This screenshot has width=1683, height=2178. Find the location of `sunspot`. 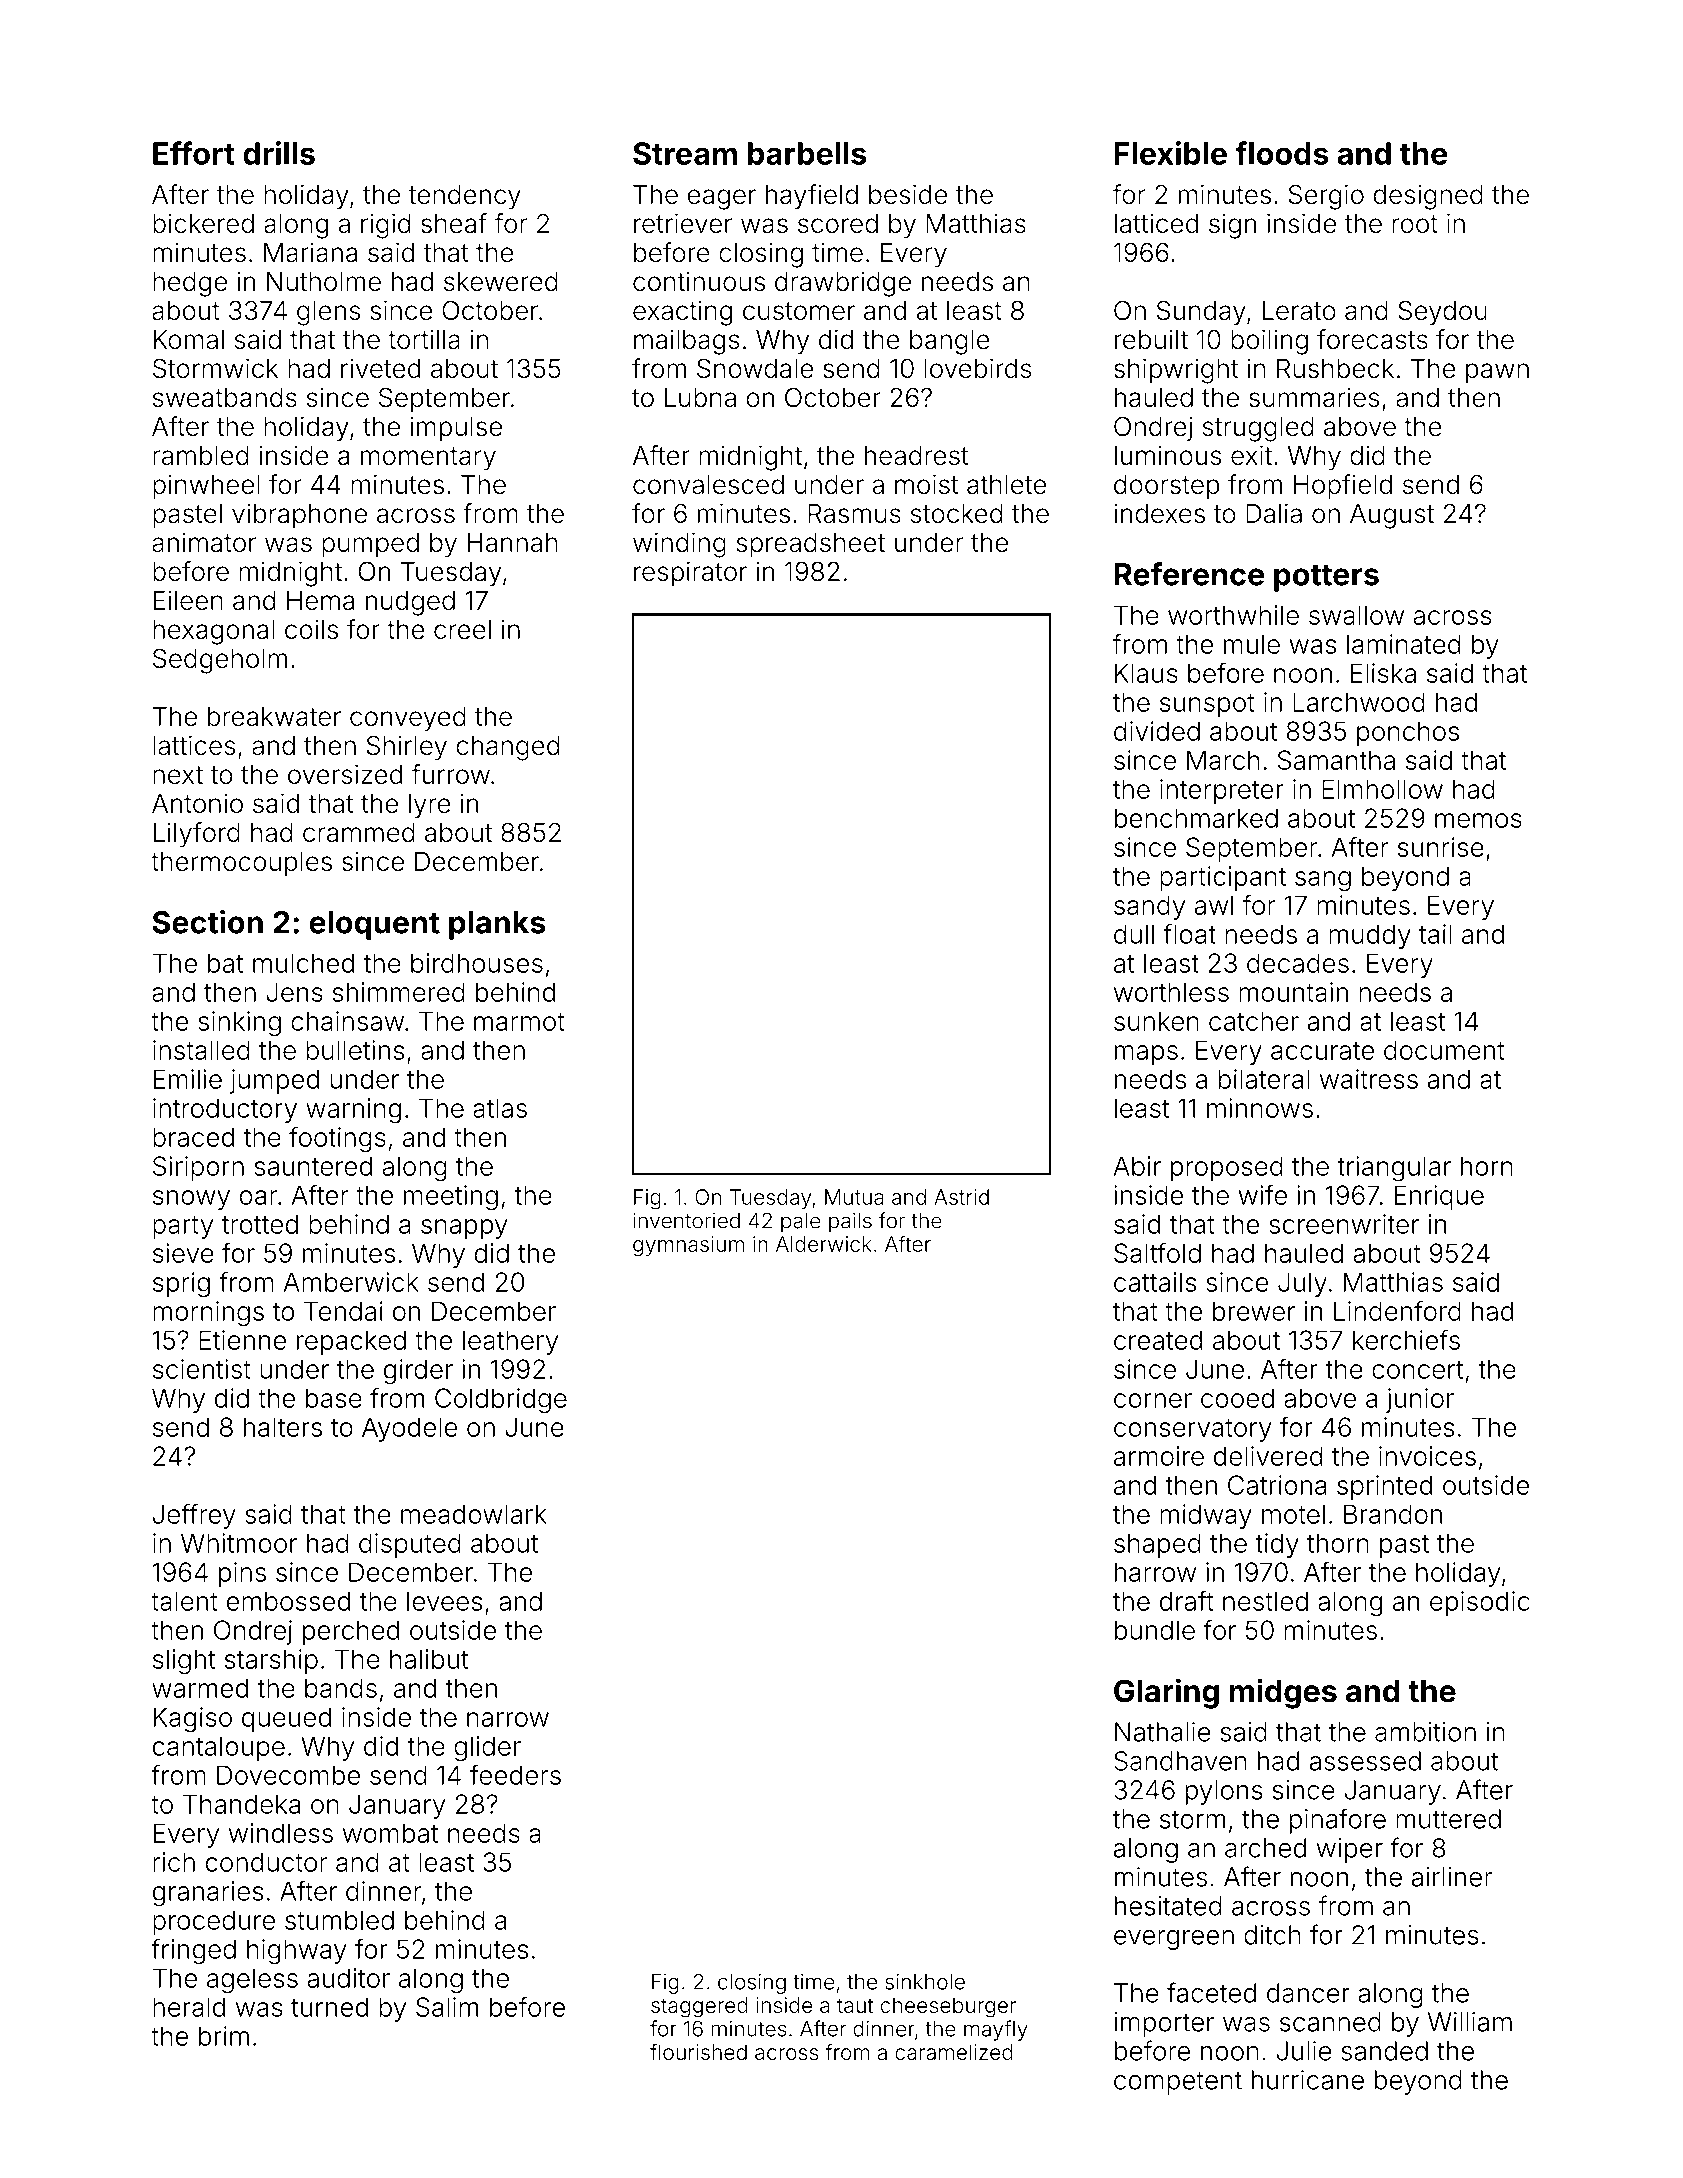

sunspot is located at coordinates (1207, 705).
